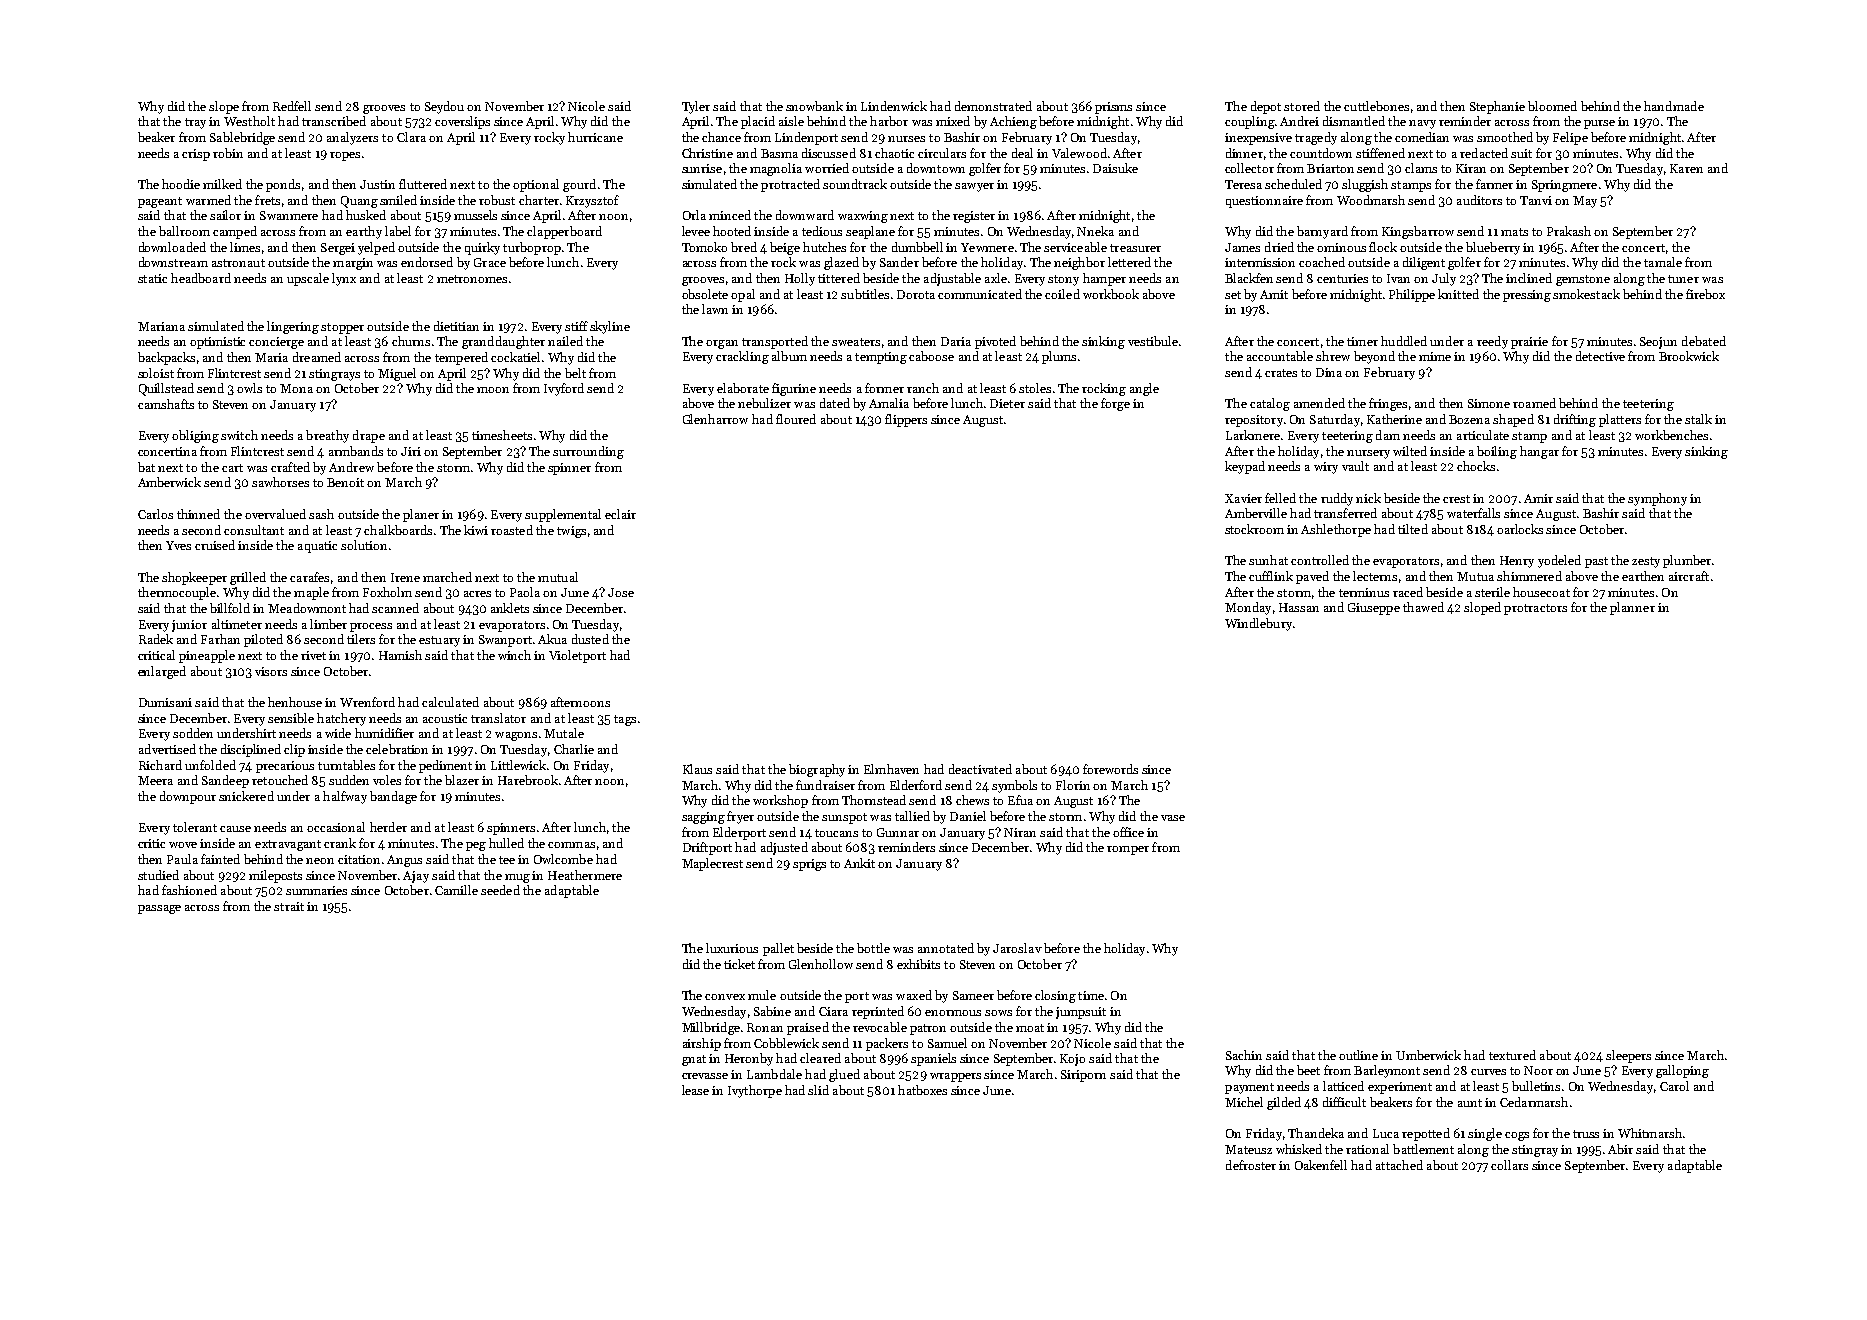 The width and height of the screenshot is (1867, 1320). What do you see at coordinates (280, 780) in the screenshot?
I see `retouched` at bounding box center [280, 780].
